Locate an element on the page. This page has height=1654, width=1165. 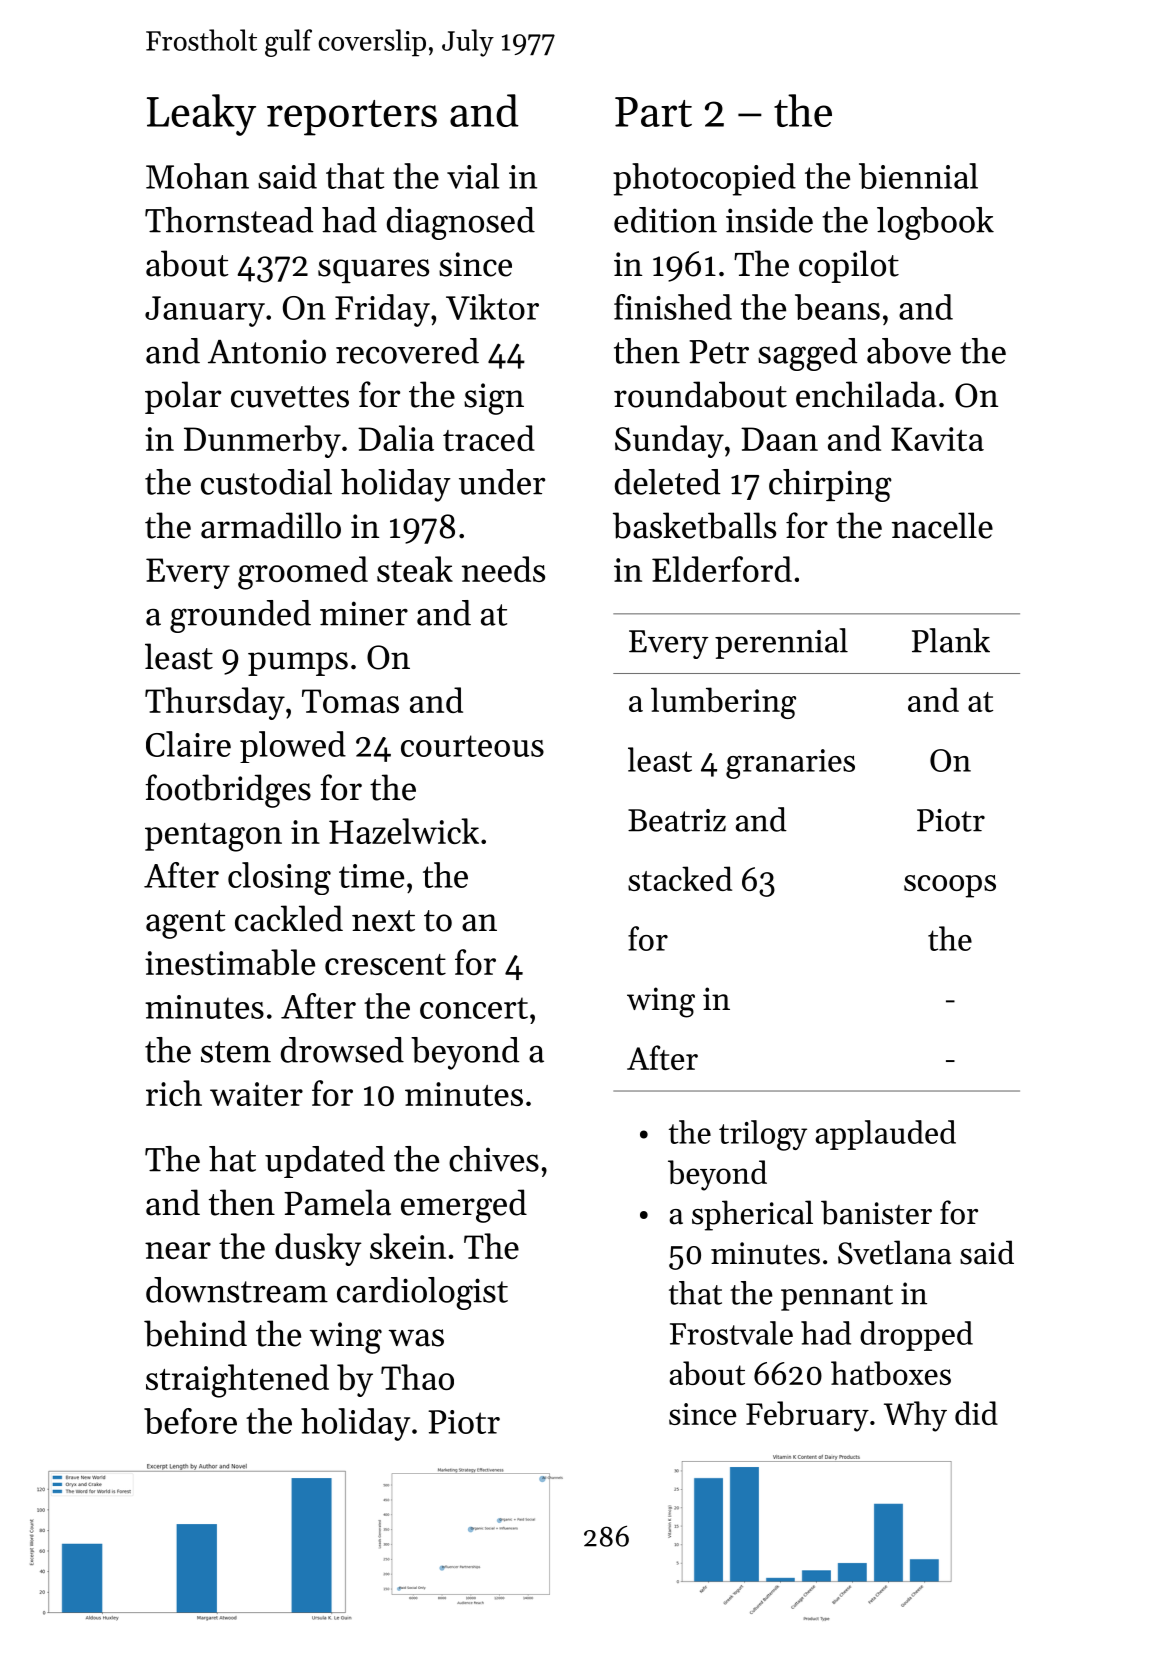
footbridges is located at coordinates (228, 791).
